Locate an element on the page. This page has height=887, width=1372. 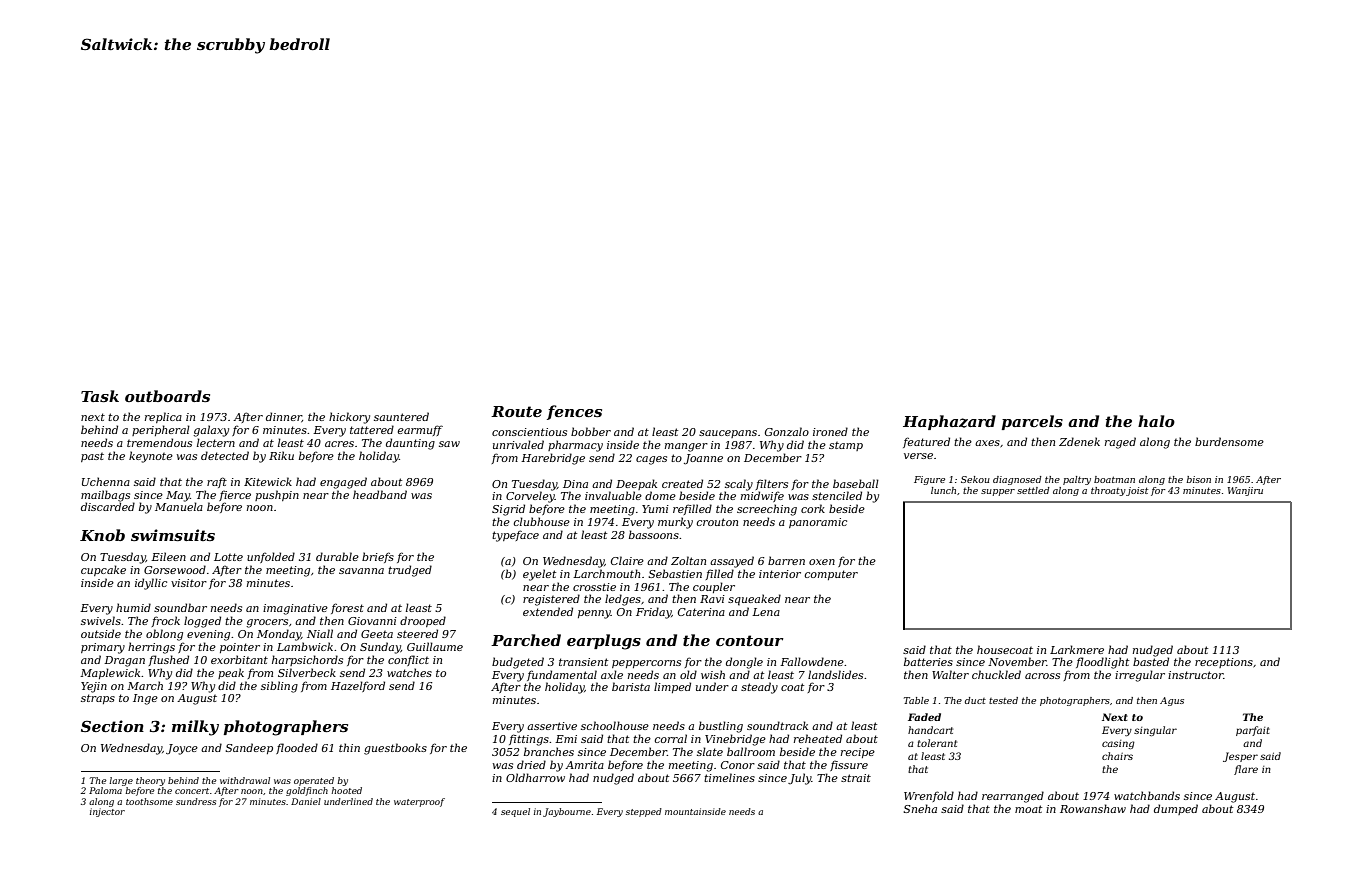
fences is located at coordinates (574, 412).
